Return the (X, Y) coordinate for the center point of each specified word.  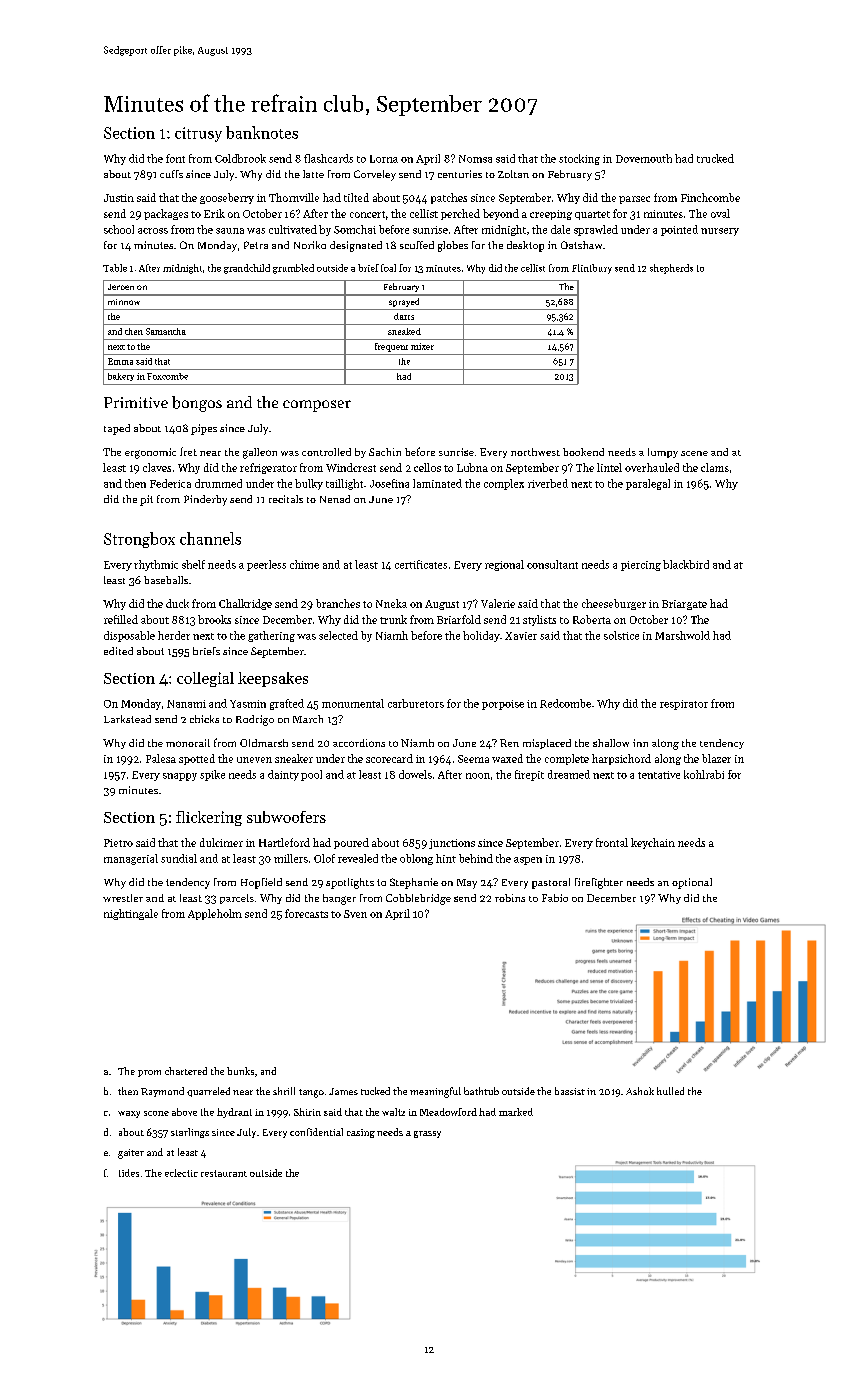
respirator (684, 705)
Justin (119, 198)
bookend (583, 452)
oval (720, 213)
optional (692, 883)
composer (317, 406)
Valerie (498, 603)
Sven (355, 914)
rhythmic (156, 565)
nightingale (131, 914)
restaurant (224, 1173)
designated (356, 246)
